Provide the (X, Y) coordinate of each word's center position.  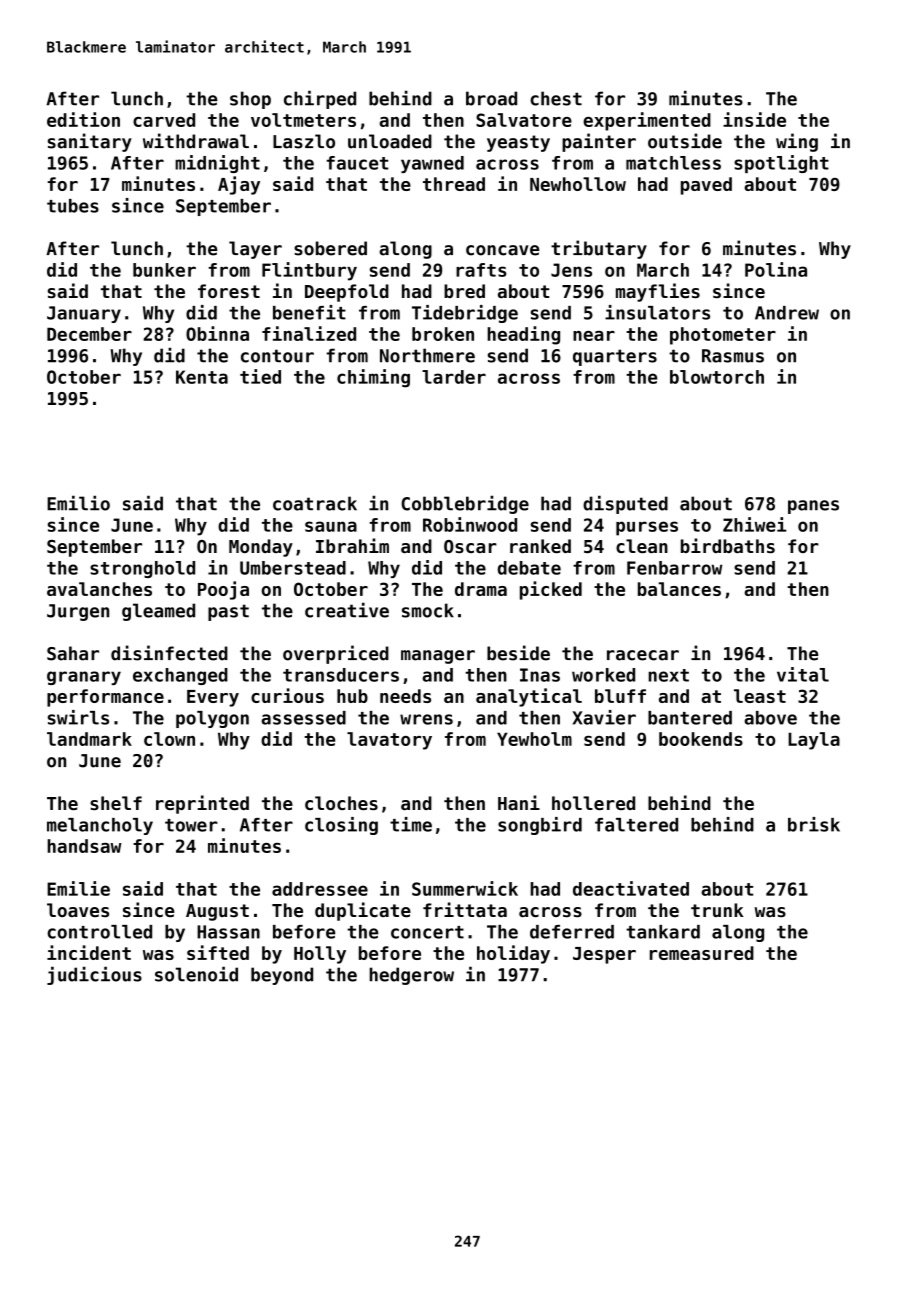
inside (754, 119)
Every (213, 698)
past (228, 612)
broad (491, 98)
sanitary (90, 142)
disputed (625, 504)
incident (89, 952)
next (668, 675)
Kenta (202, 377)
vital (803, 674)
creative (347, 610)
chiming (373, 378)
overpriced (336, 654)
